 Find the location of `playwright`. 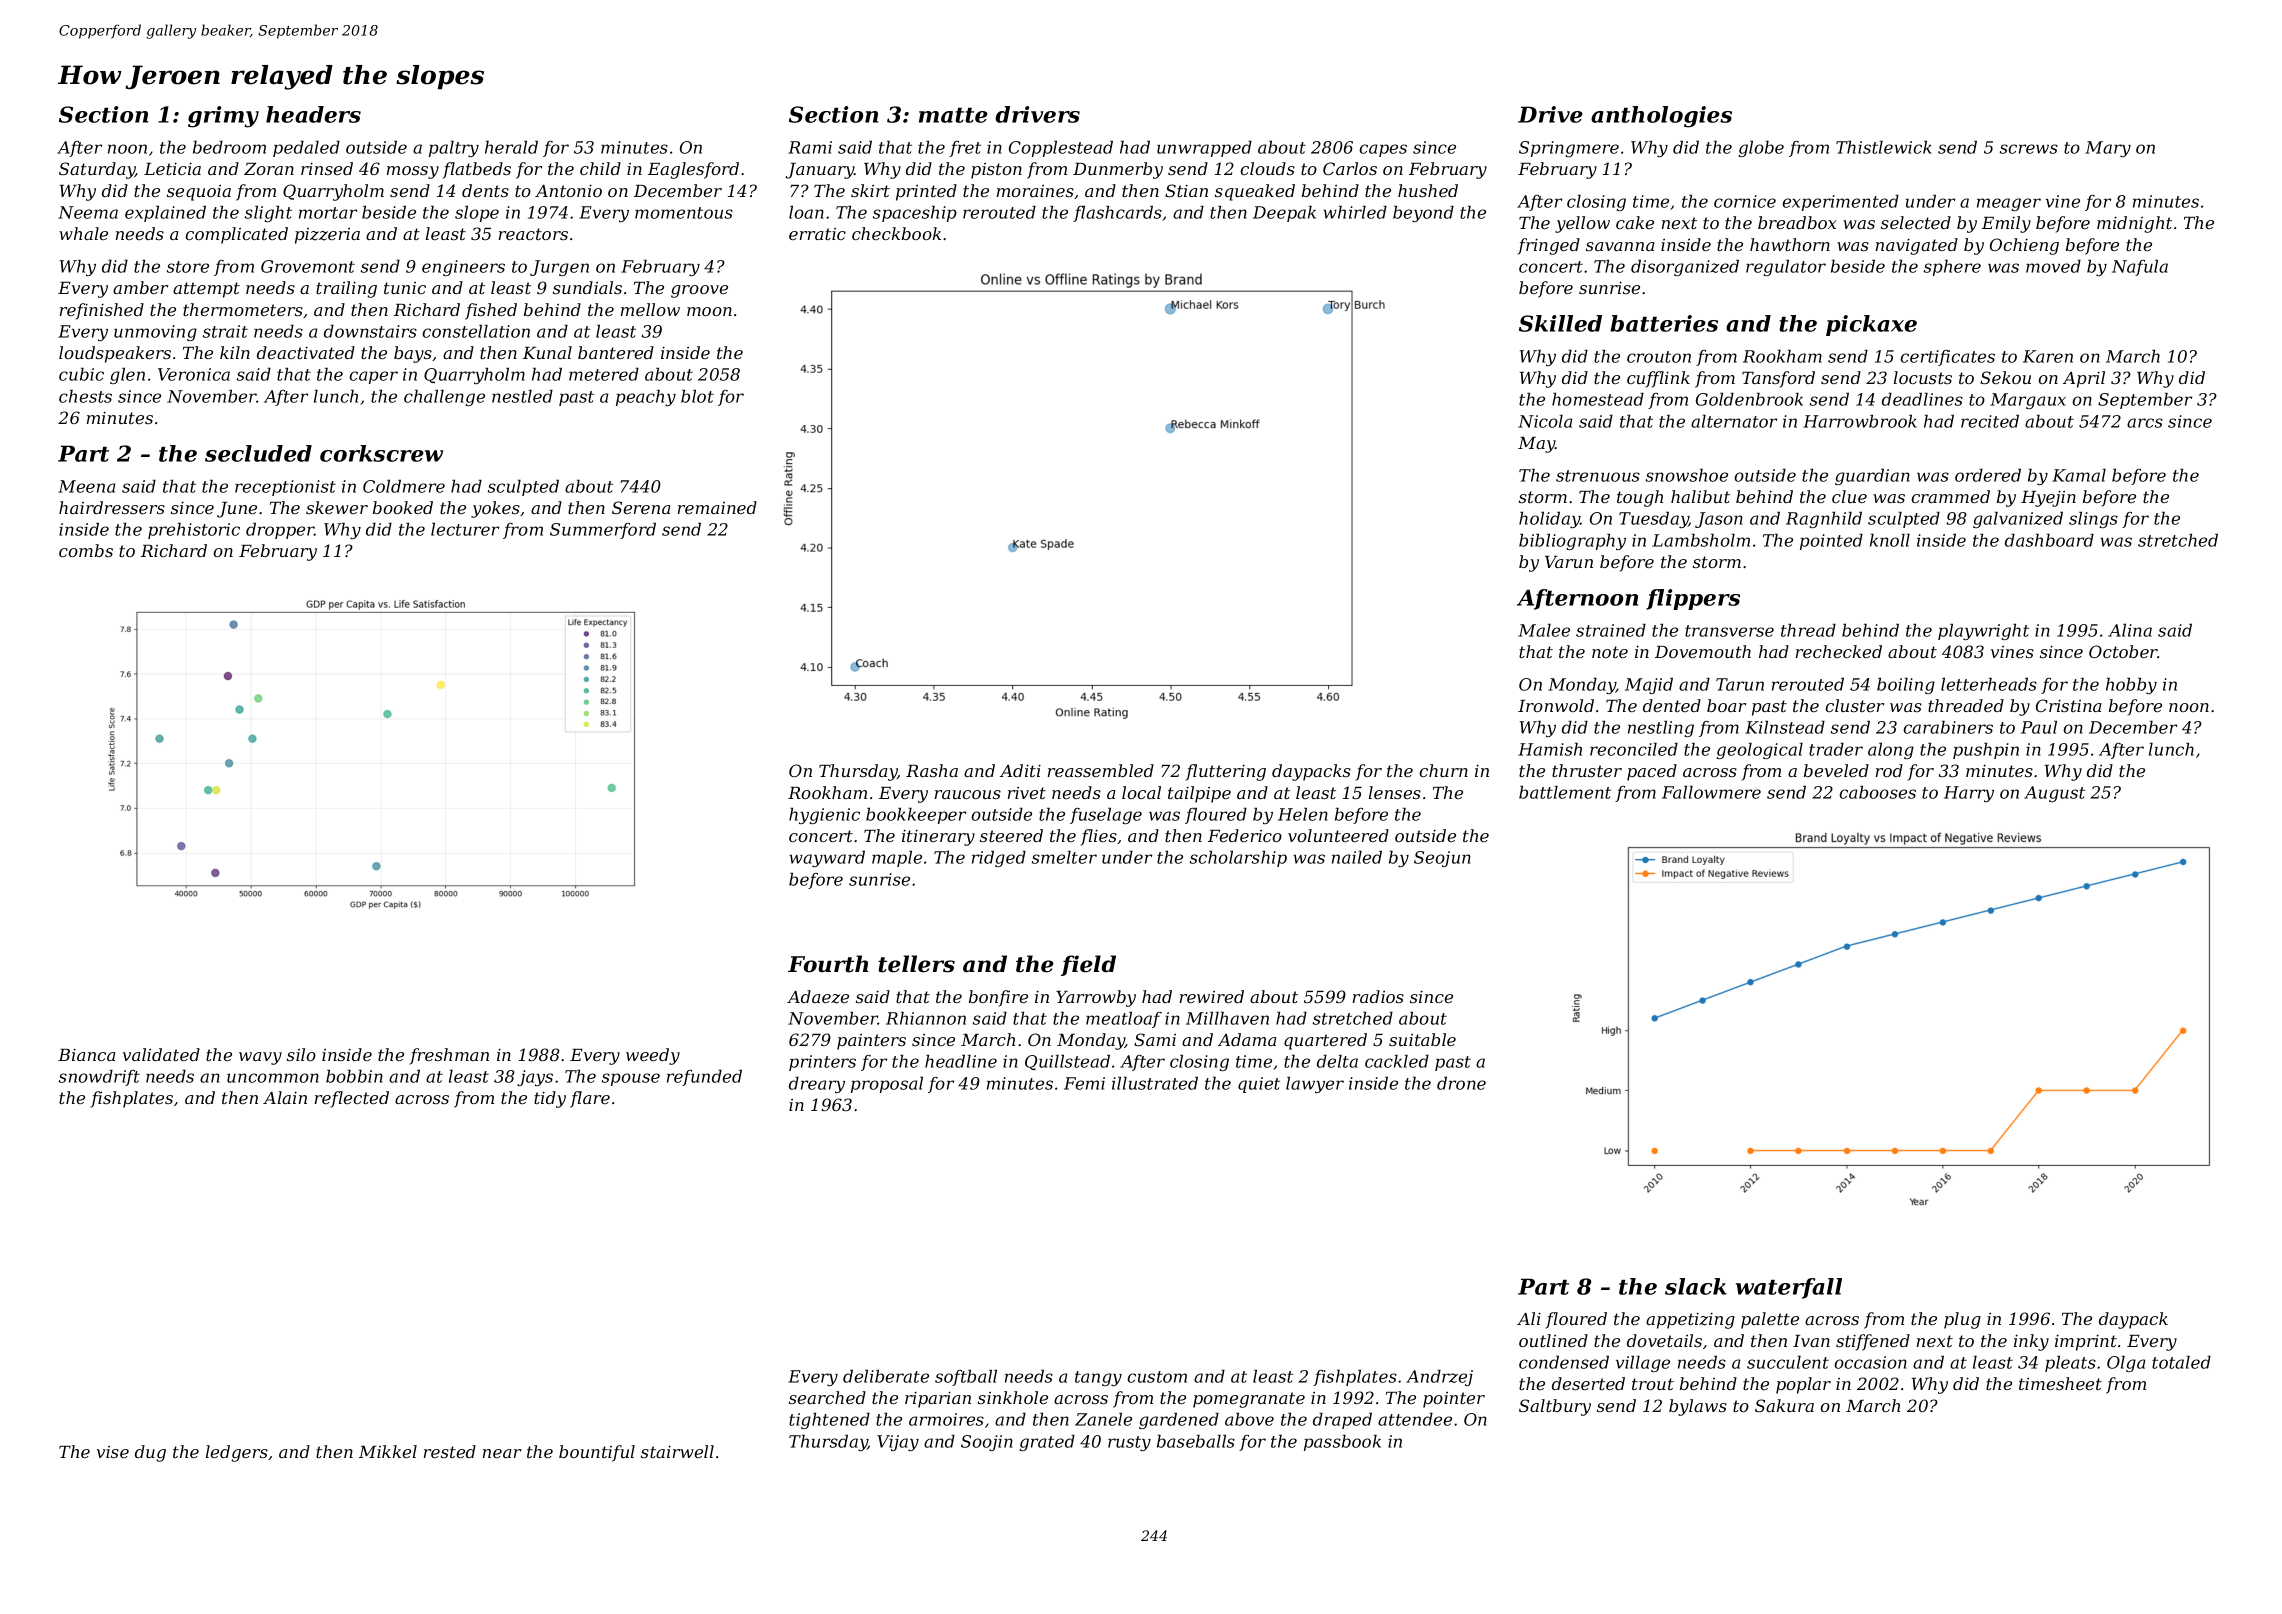

playwright is located at coordinates (1983, 632).
